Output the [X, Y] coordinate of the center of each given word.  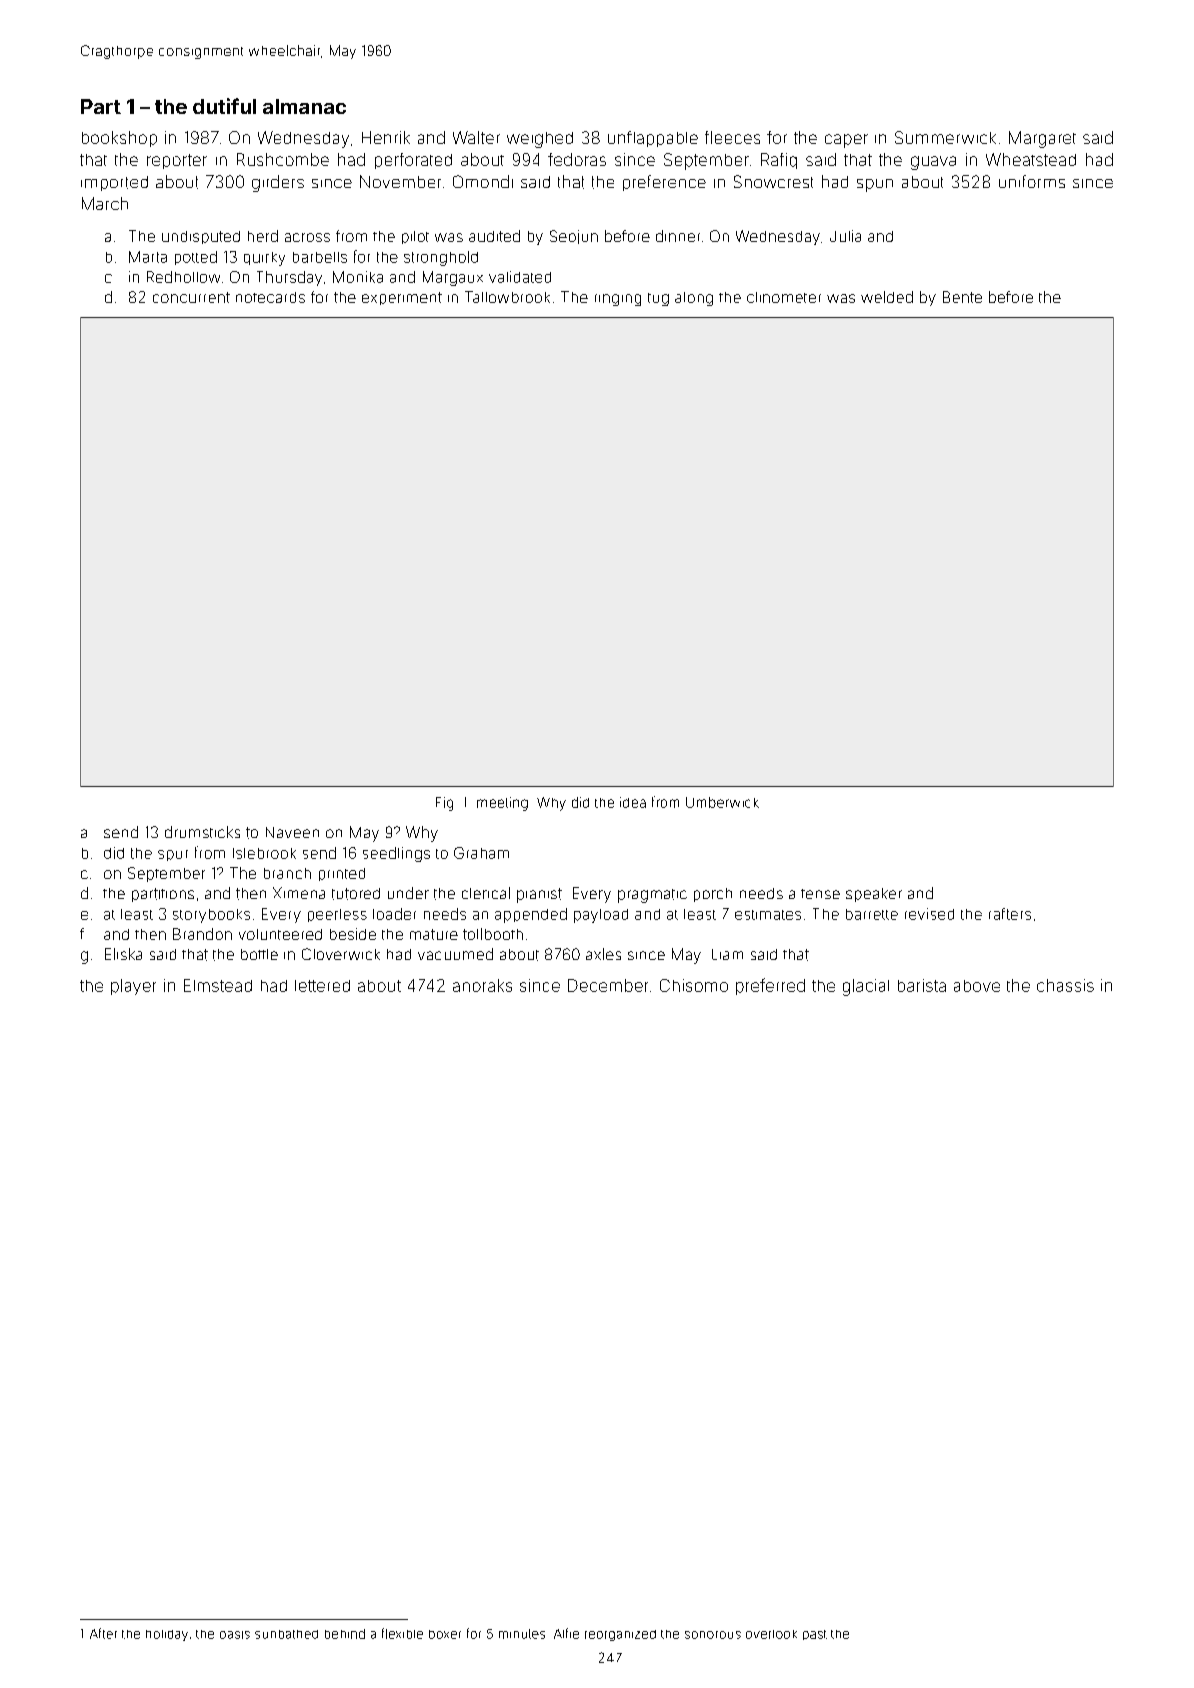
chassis [1065, 985]
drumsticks [202, 832]
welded [887, 297]
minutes [522, 1634]
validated [520, 277]
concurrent [191, 297]
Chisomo [694, 985]
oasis [235, 1635]
